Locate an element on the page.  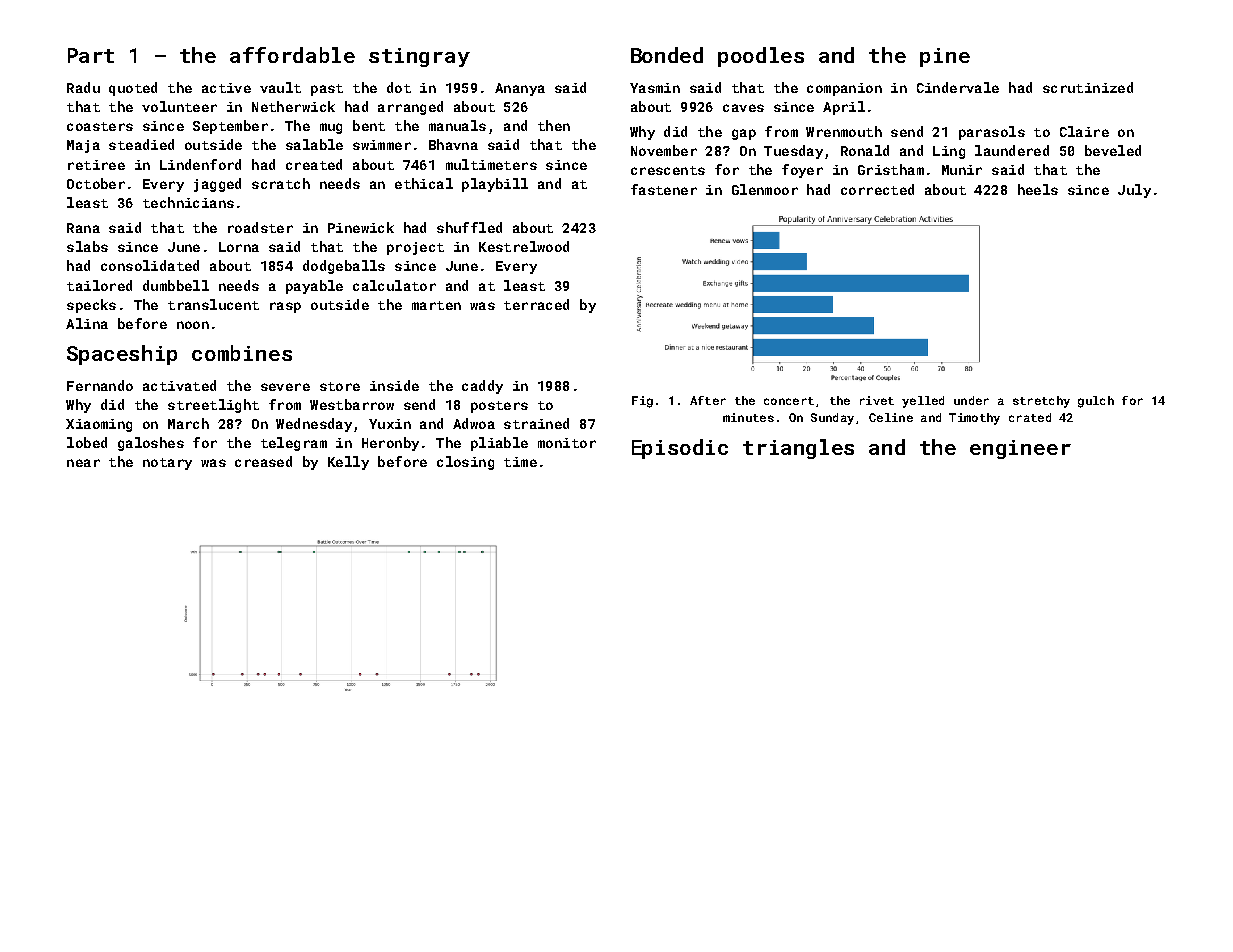
affordable is located at coordinates (292, 55).
